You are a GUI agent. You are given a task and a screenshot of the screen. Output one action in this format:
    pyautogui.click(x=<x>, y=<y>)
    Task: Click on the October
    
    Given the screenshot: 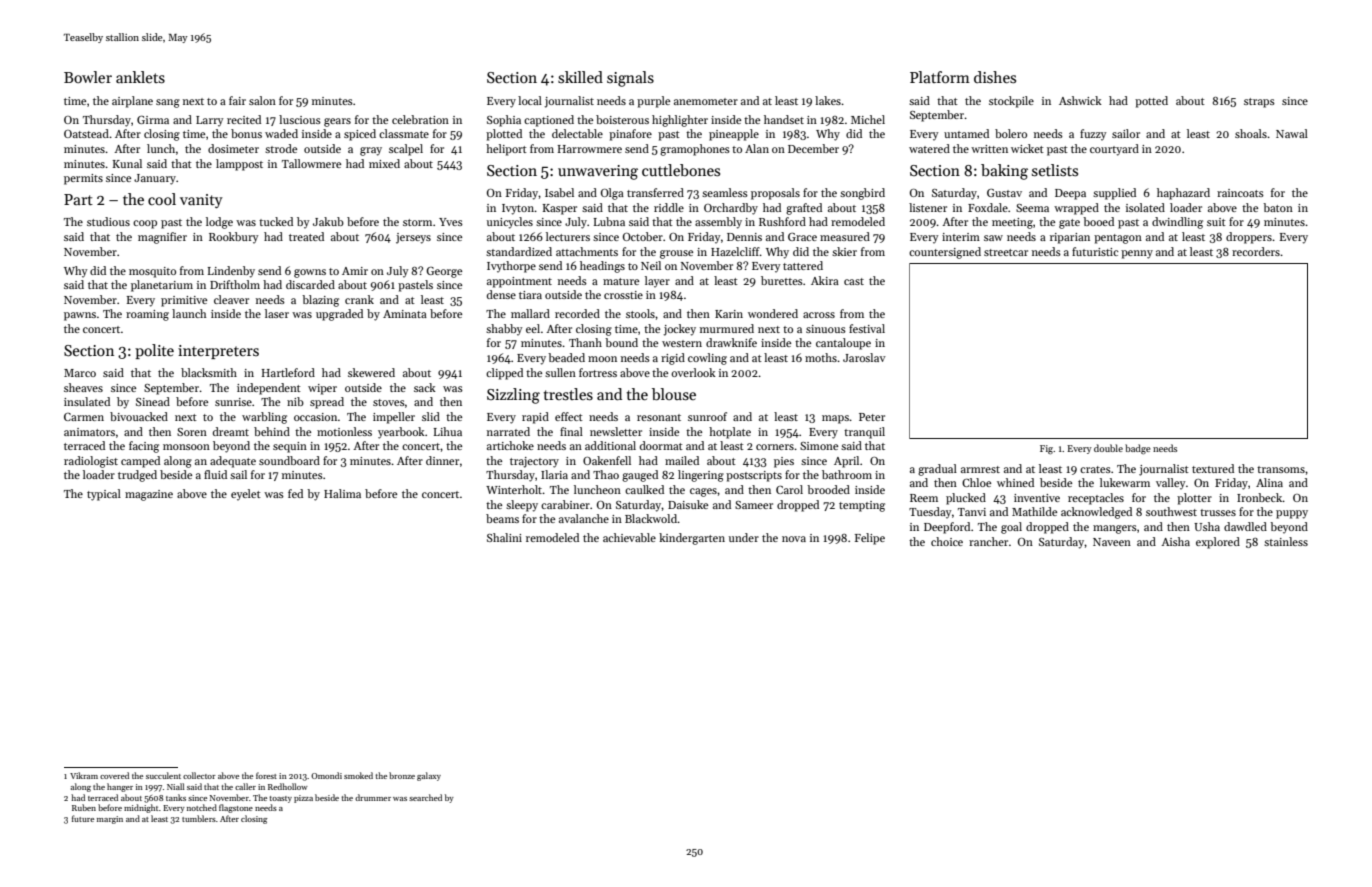 What is the action you would take?
    pyautogui.click(x=643, y=236)
